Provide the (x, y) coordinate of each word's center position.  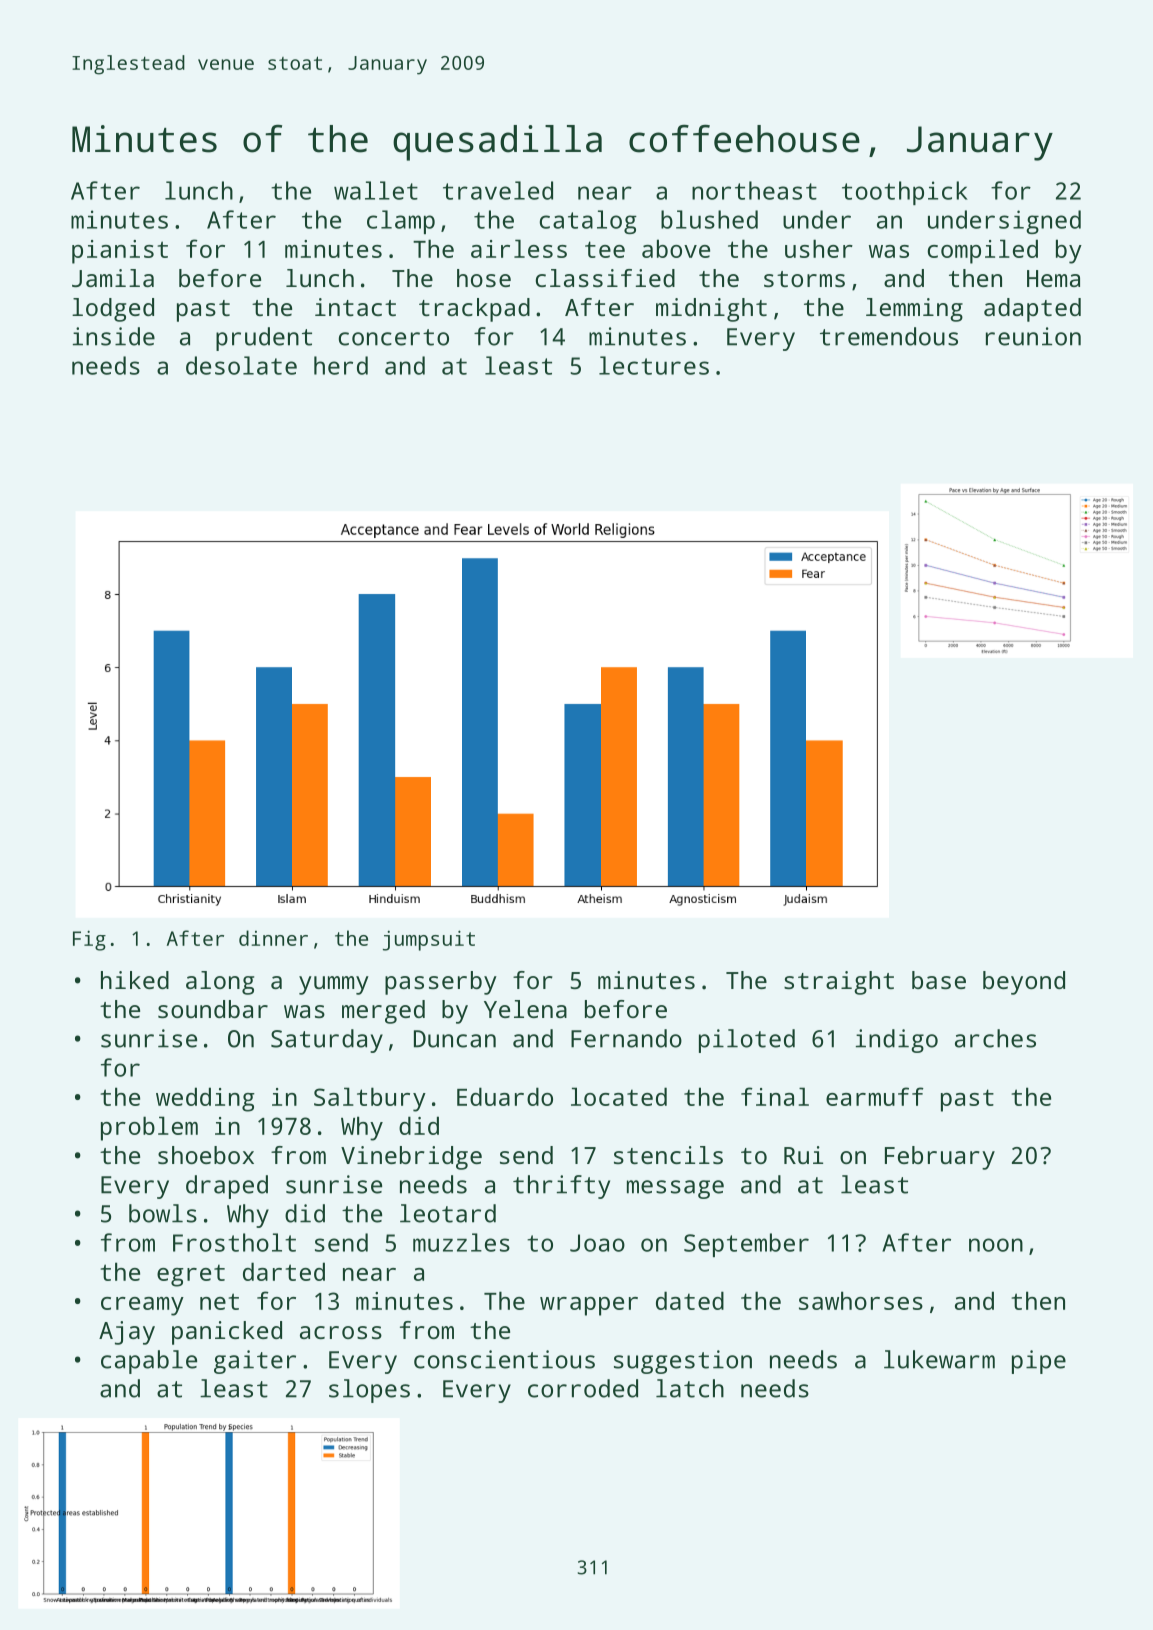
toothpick (905, 193)
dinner (273, 938)
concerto (394, 337)
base (939, 980)
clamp (401, 222)
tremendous (889, 336)
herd (341, 365)
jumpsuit (429, 940)
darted (284, 1271)
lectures (654, 365)
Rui (803, 1155)
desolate (241, 365)
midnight (711, 310)
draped (227, 1187)
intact (355, 307)
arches (995, 1038)
